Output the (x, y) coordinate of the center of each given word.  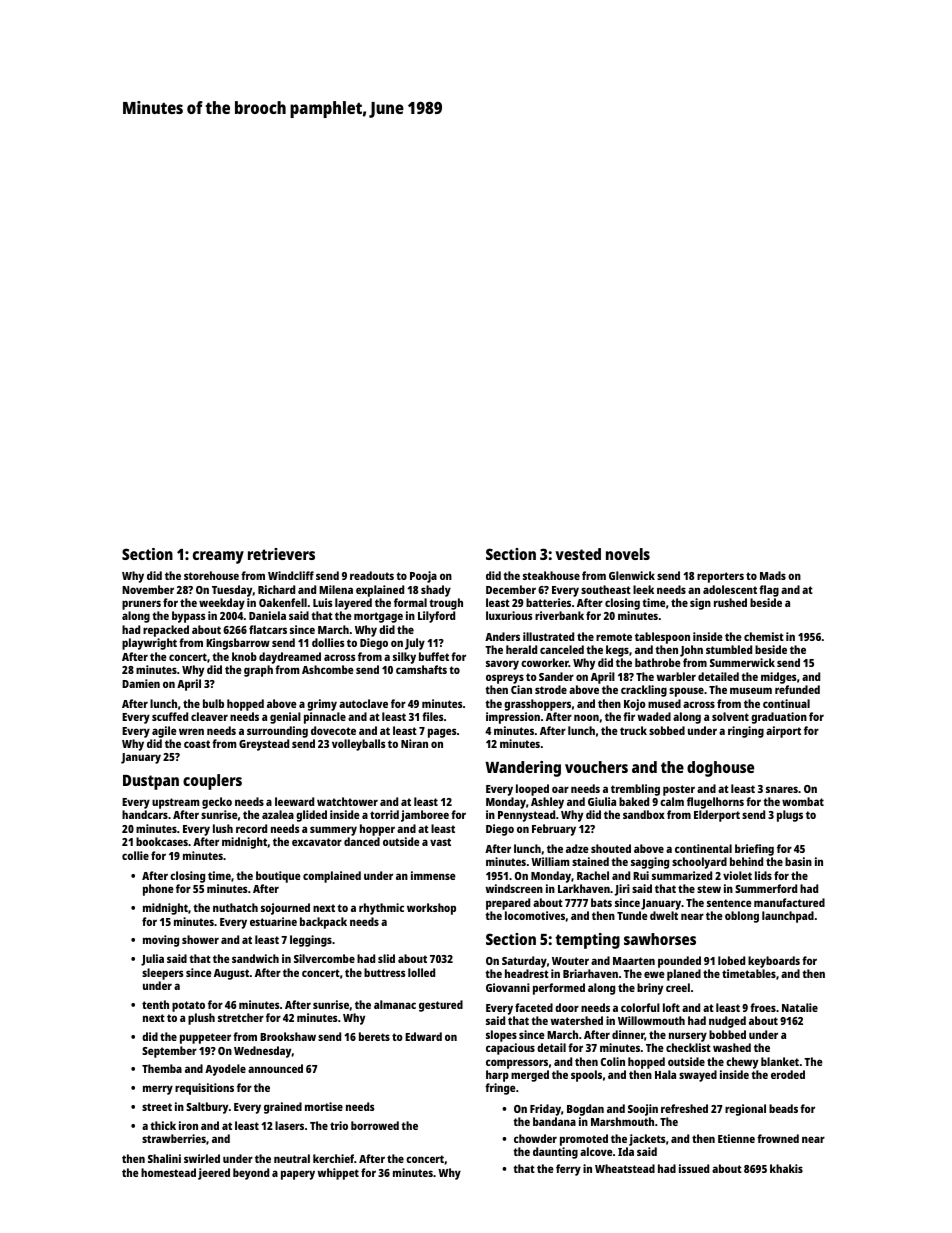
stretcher (241, 1017)
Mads (773, 575)
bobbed (727, 1034)
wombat (803, 801)
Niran (414, 743)
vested (578, 554)
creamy (218, 557)
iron (188, 1125)
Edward (423, 1036)
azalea (278, 814)
